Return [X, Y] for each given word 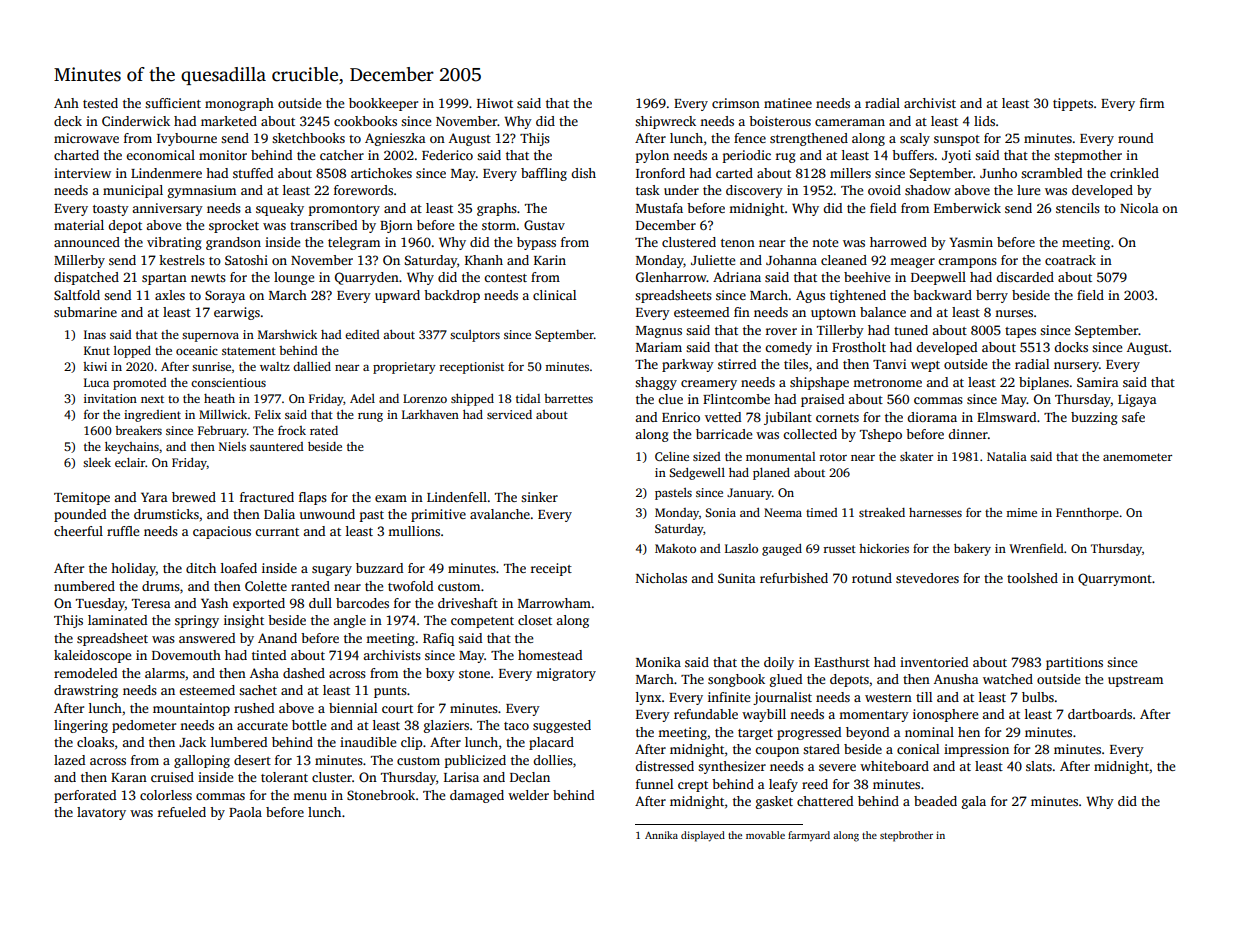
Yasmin [971, 242]
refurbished [794, 578]
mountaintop [191, 709]
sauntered [277, 446]
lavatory [101, 813]
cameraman [850, 122]
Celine [672, 456]
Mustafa [659, 208]
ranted [310, 586]
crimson [736, 103]
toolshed [1032, 578]
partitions [1074, 663]
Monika [658, 662]
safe [1133, 417]
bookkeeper [383, 104]
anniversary [167, 209]
